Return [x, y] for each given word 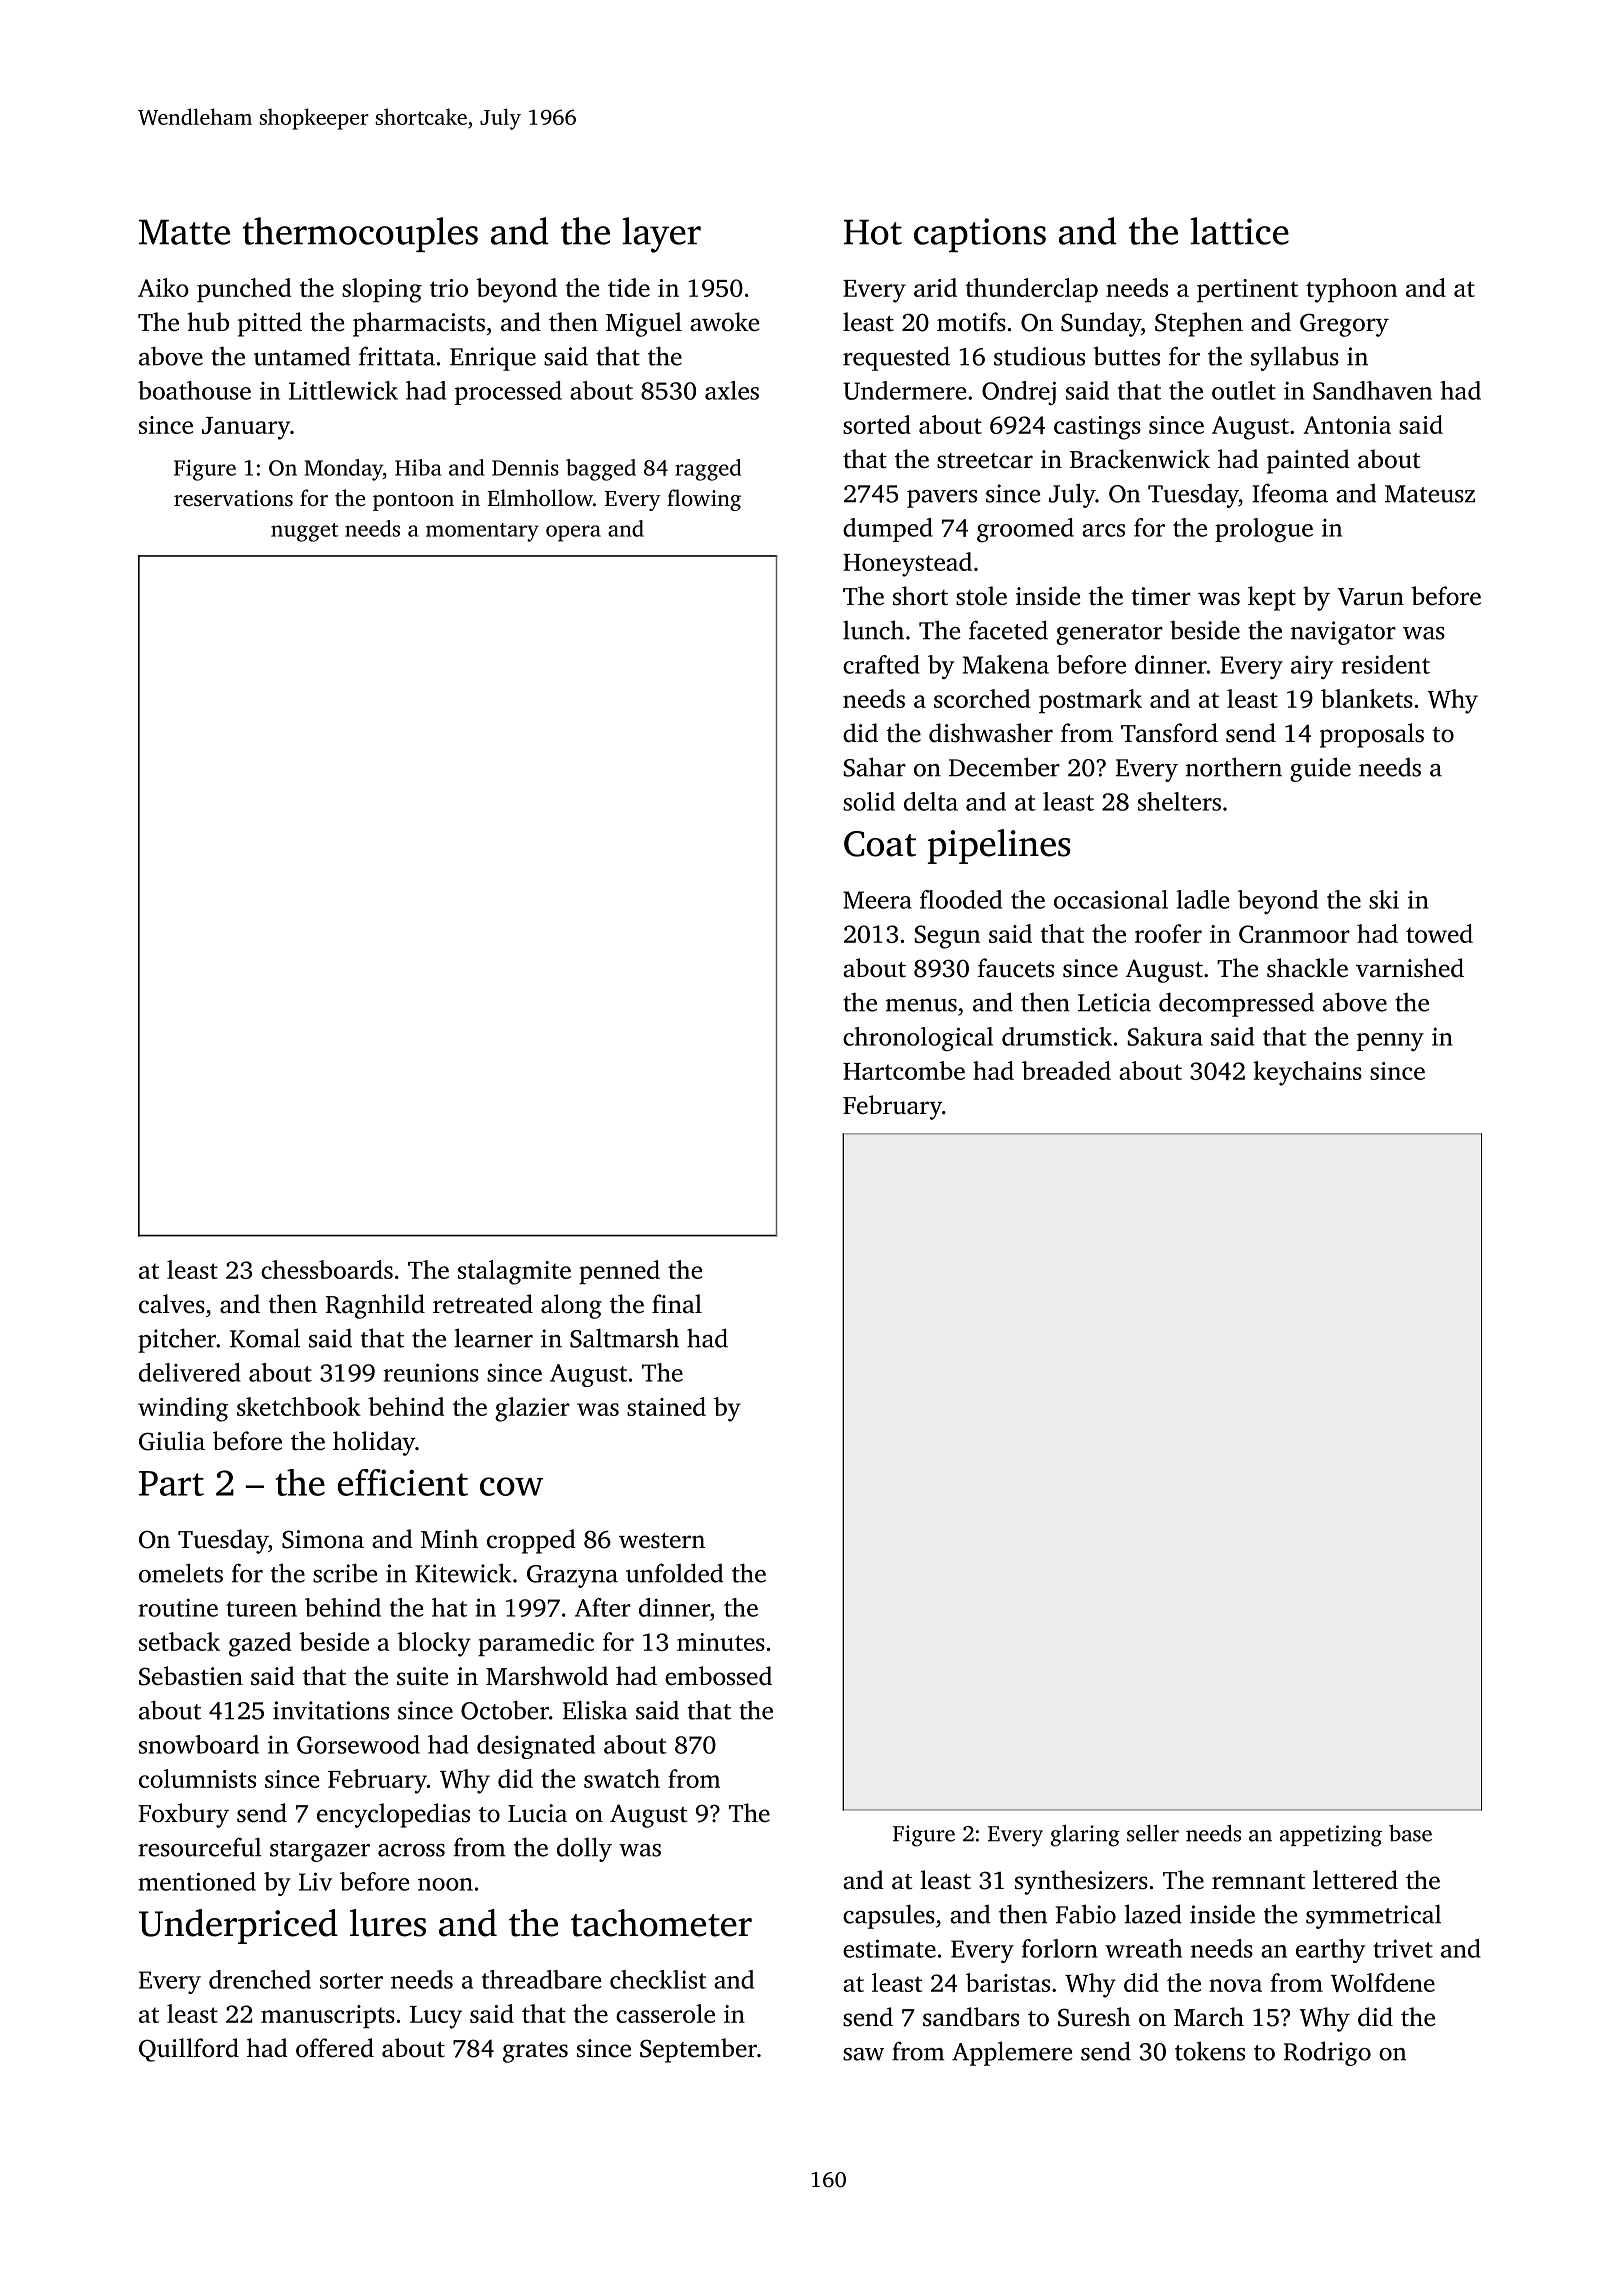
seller [1153, 1833]
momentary [482, 532]
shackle [1307, 968]
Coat [880, 844]
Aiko [163, 287]
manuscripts [328, 2016]
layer [661, 235]
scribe [345, 1573]
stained [666, 1406]
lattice [1239, 231]
